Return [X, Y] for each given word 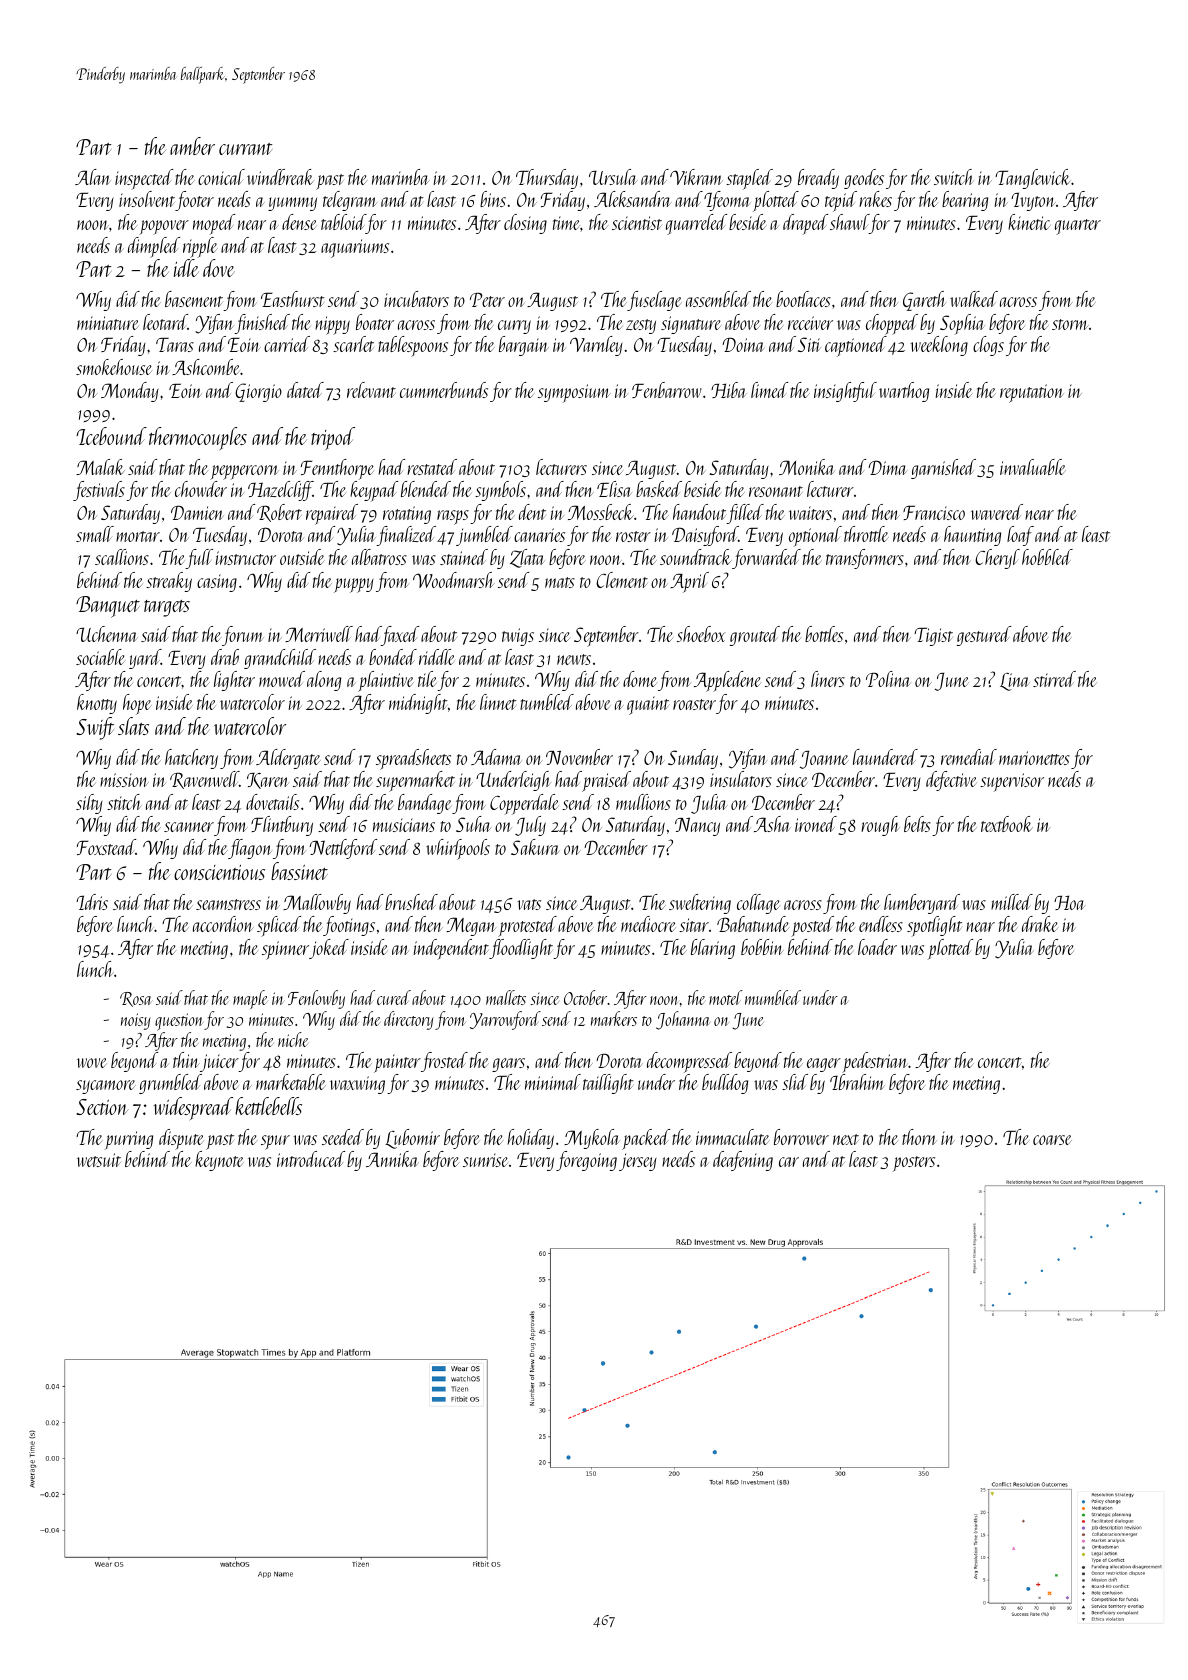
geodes [864, 179]
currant [245, 149]
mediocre [648, 924]
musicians [404, 825]
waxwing [357, 1085]
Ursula [613, 177]
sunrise [485, 1160]
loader [877, 947]
